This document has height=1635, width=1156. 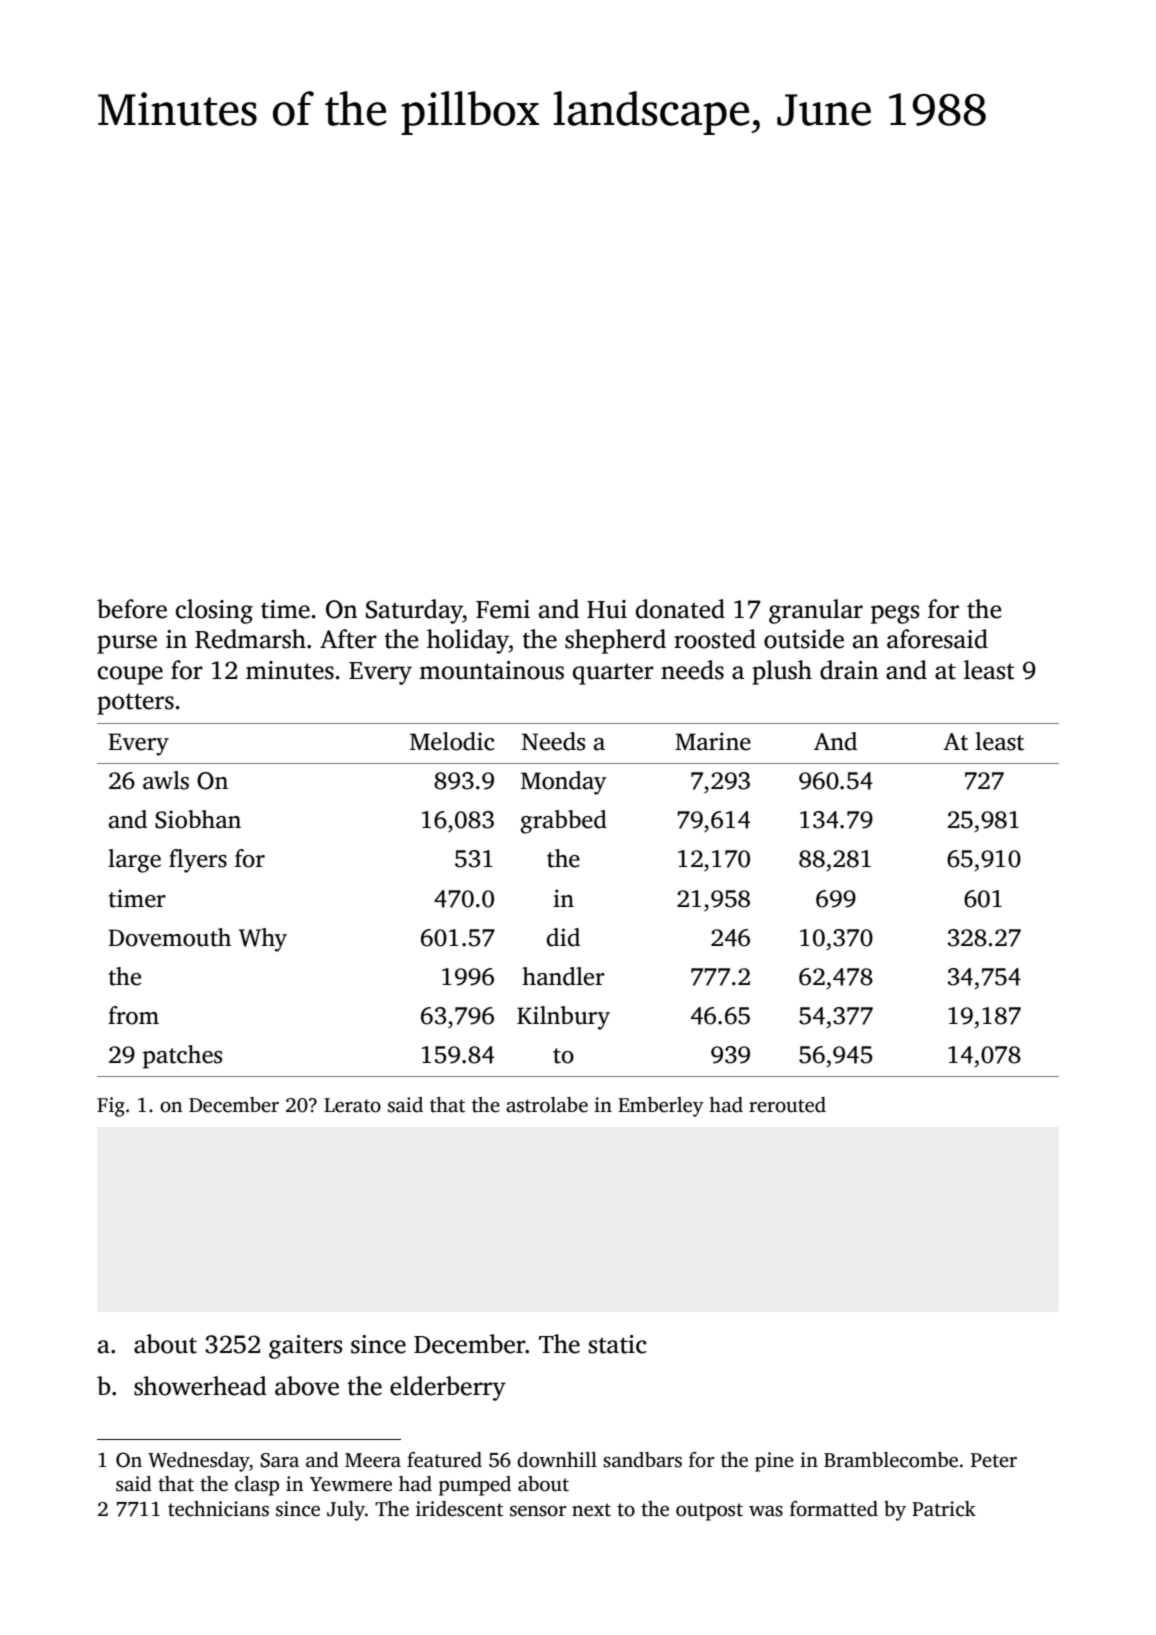 I want to click on potters, so click(x=135, y=704).
